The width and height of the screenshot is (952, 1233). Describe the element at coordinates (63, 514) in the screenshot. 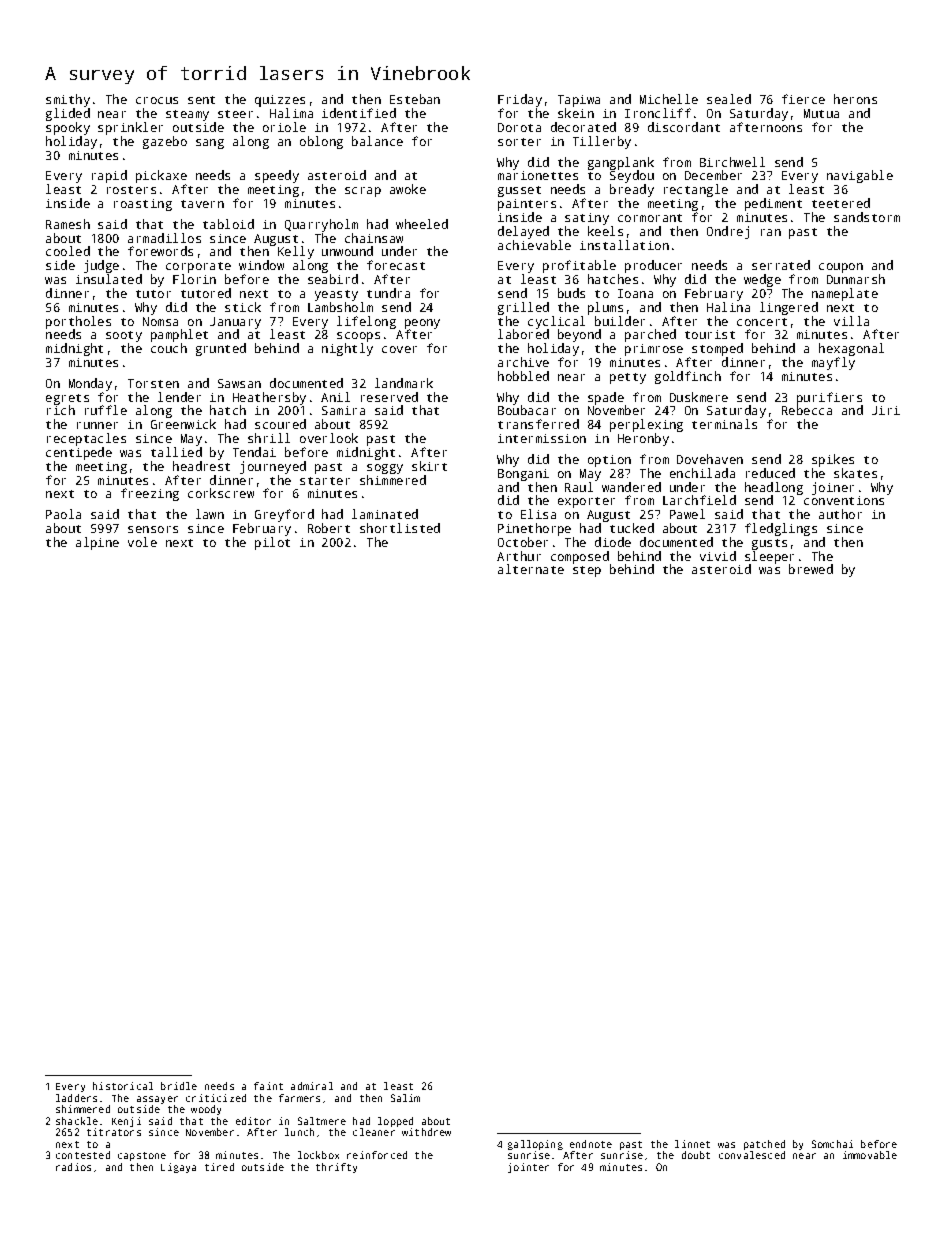

I see `Paola` at that location.
